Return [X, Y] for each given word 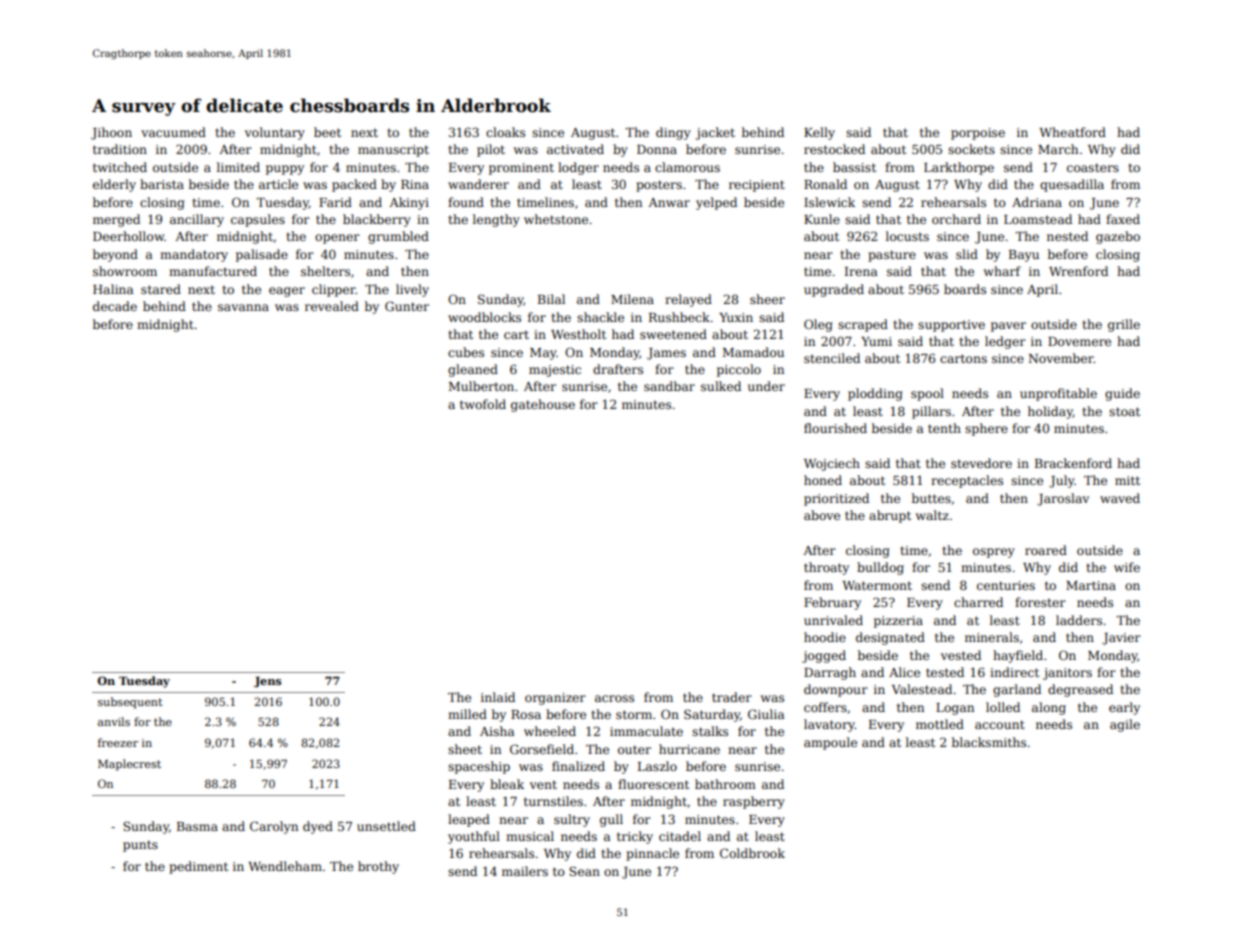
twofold [483, 404]
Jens [267, 682]
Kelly [819, 133]
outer [634, 749]
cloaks [505, 132]
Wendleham [285, 866]
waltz [932, 515]
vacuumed [173, 132]
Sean [584, 871]
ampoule [830, 743]
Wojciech [832, 464]
